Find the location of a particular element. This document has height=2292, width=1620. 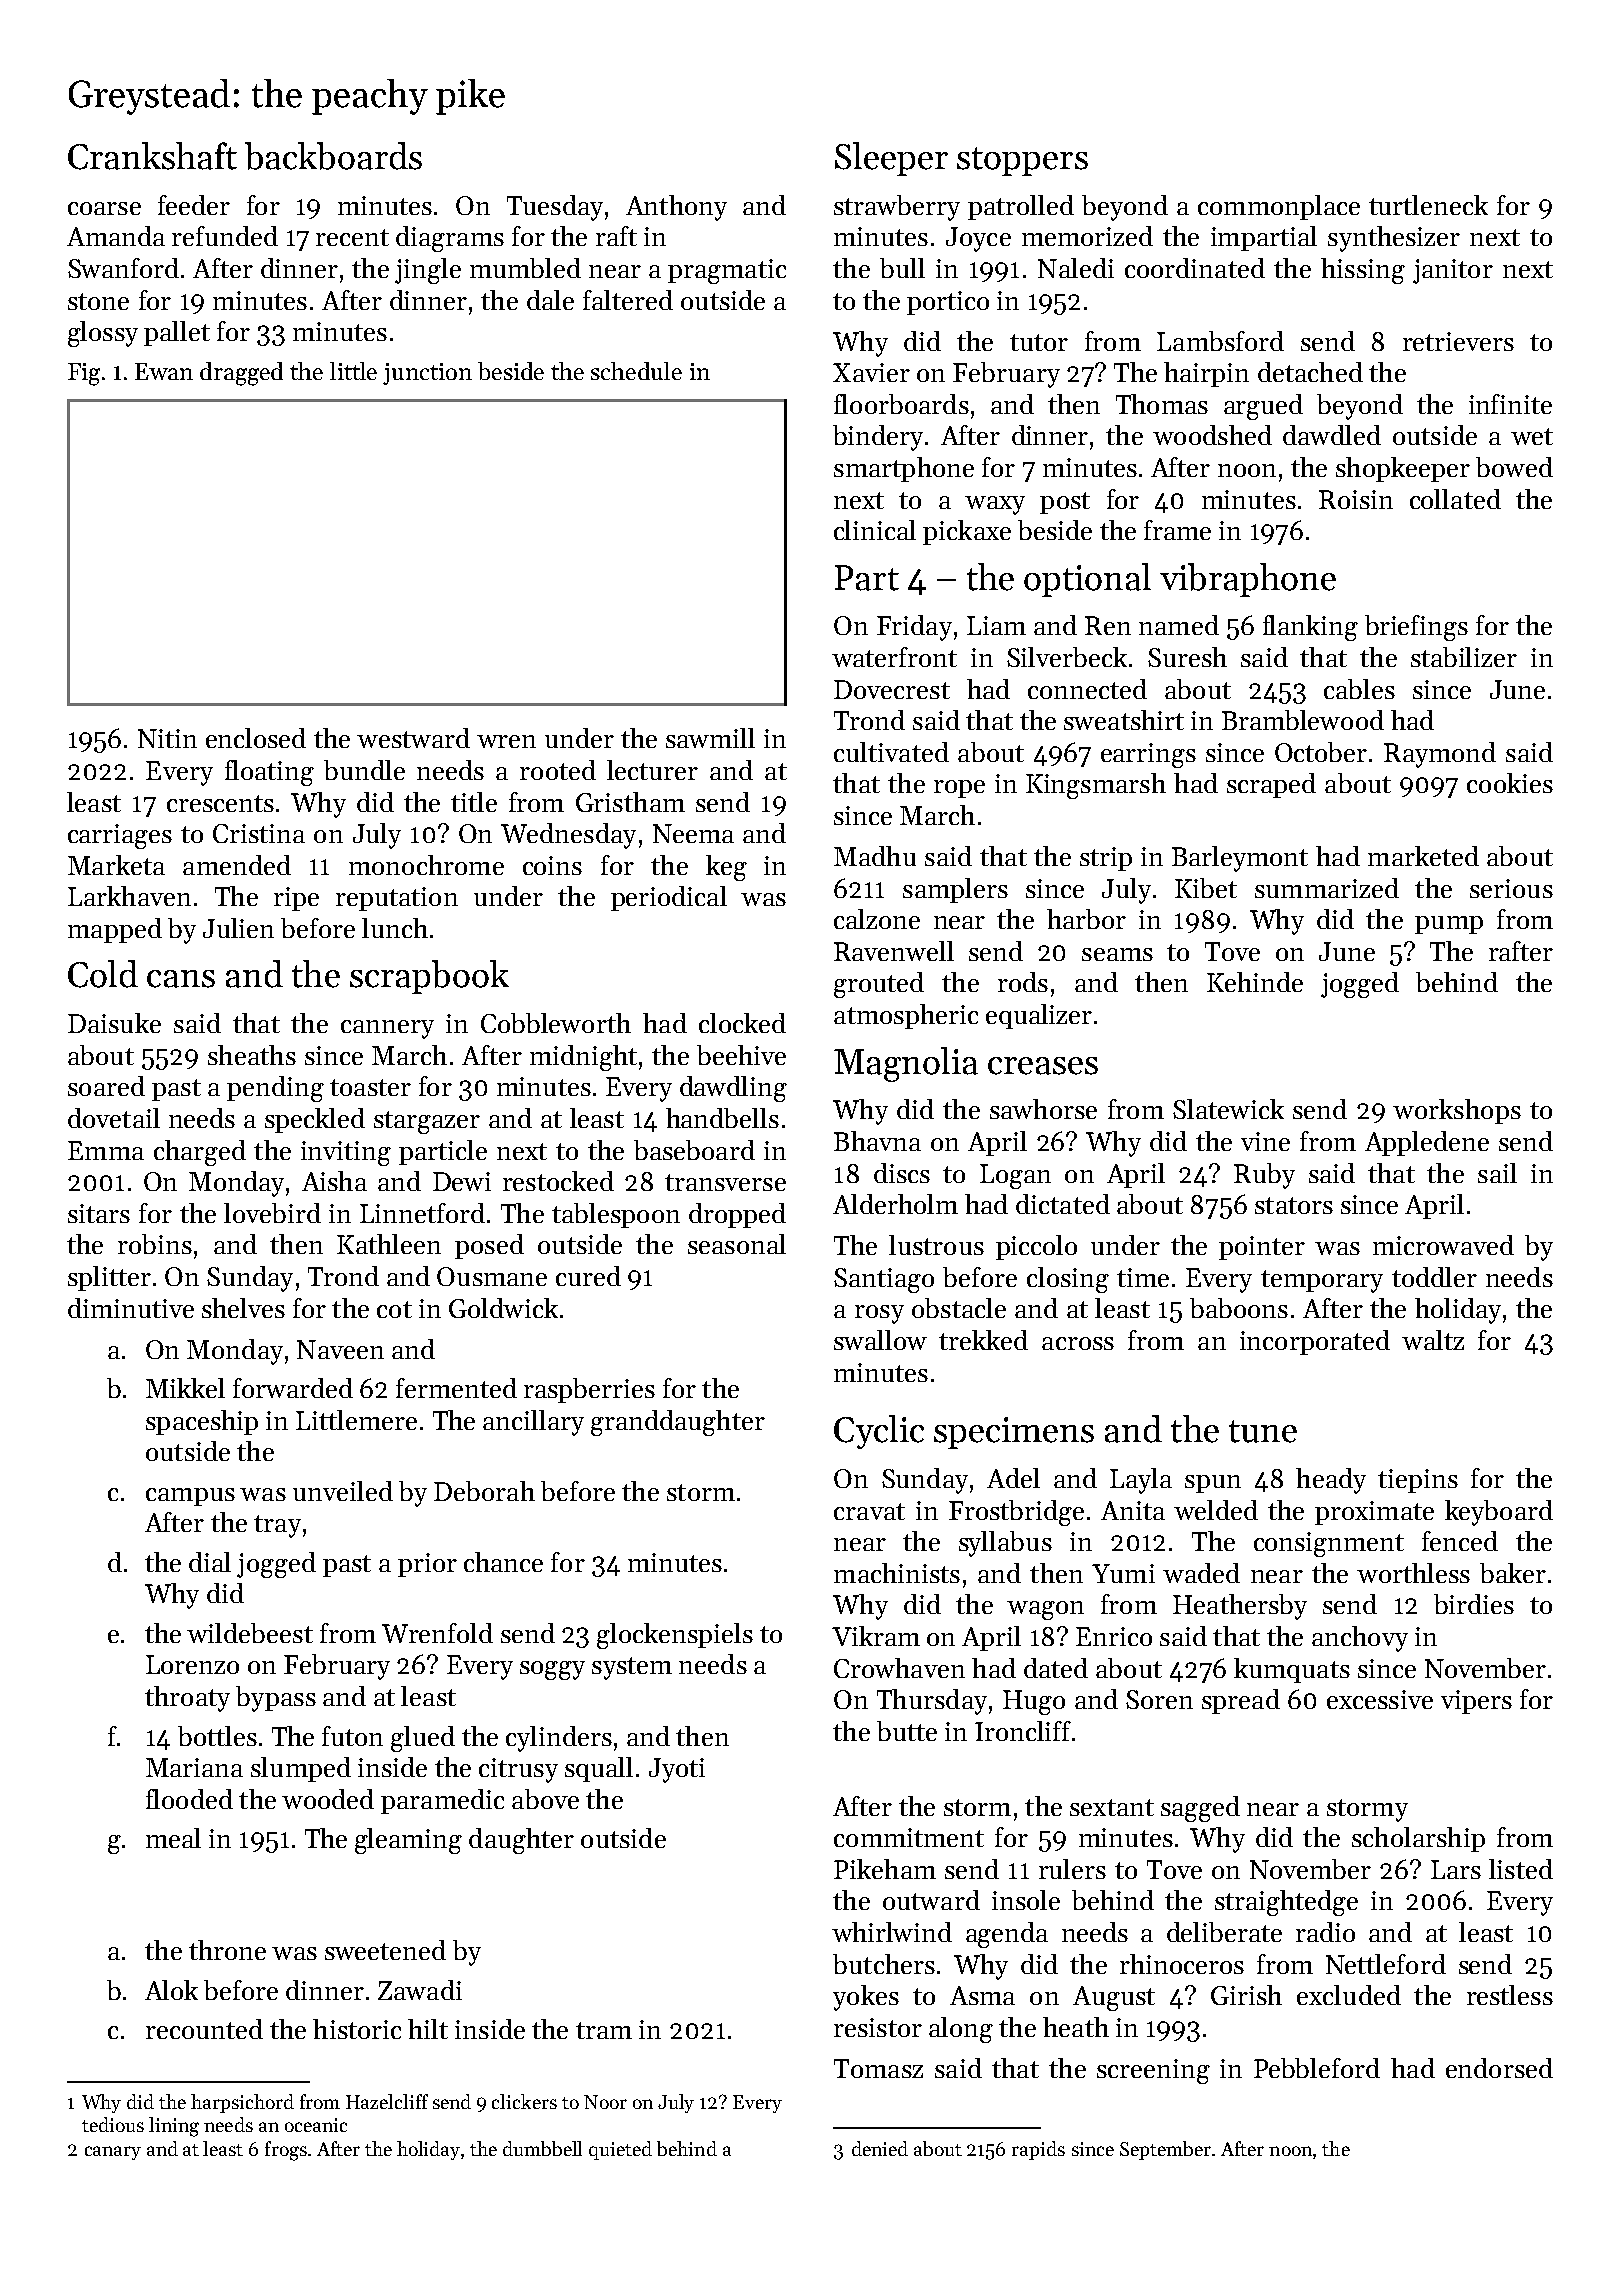

cans is located at coordinates (181, 979).
